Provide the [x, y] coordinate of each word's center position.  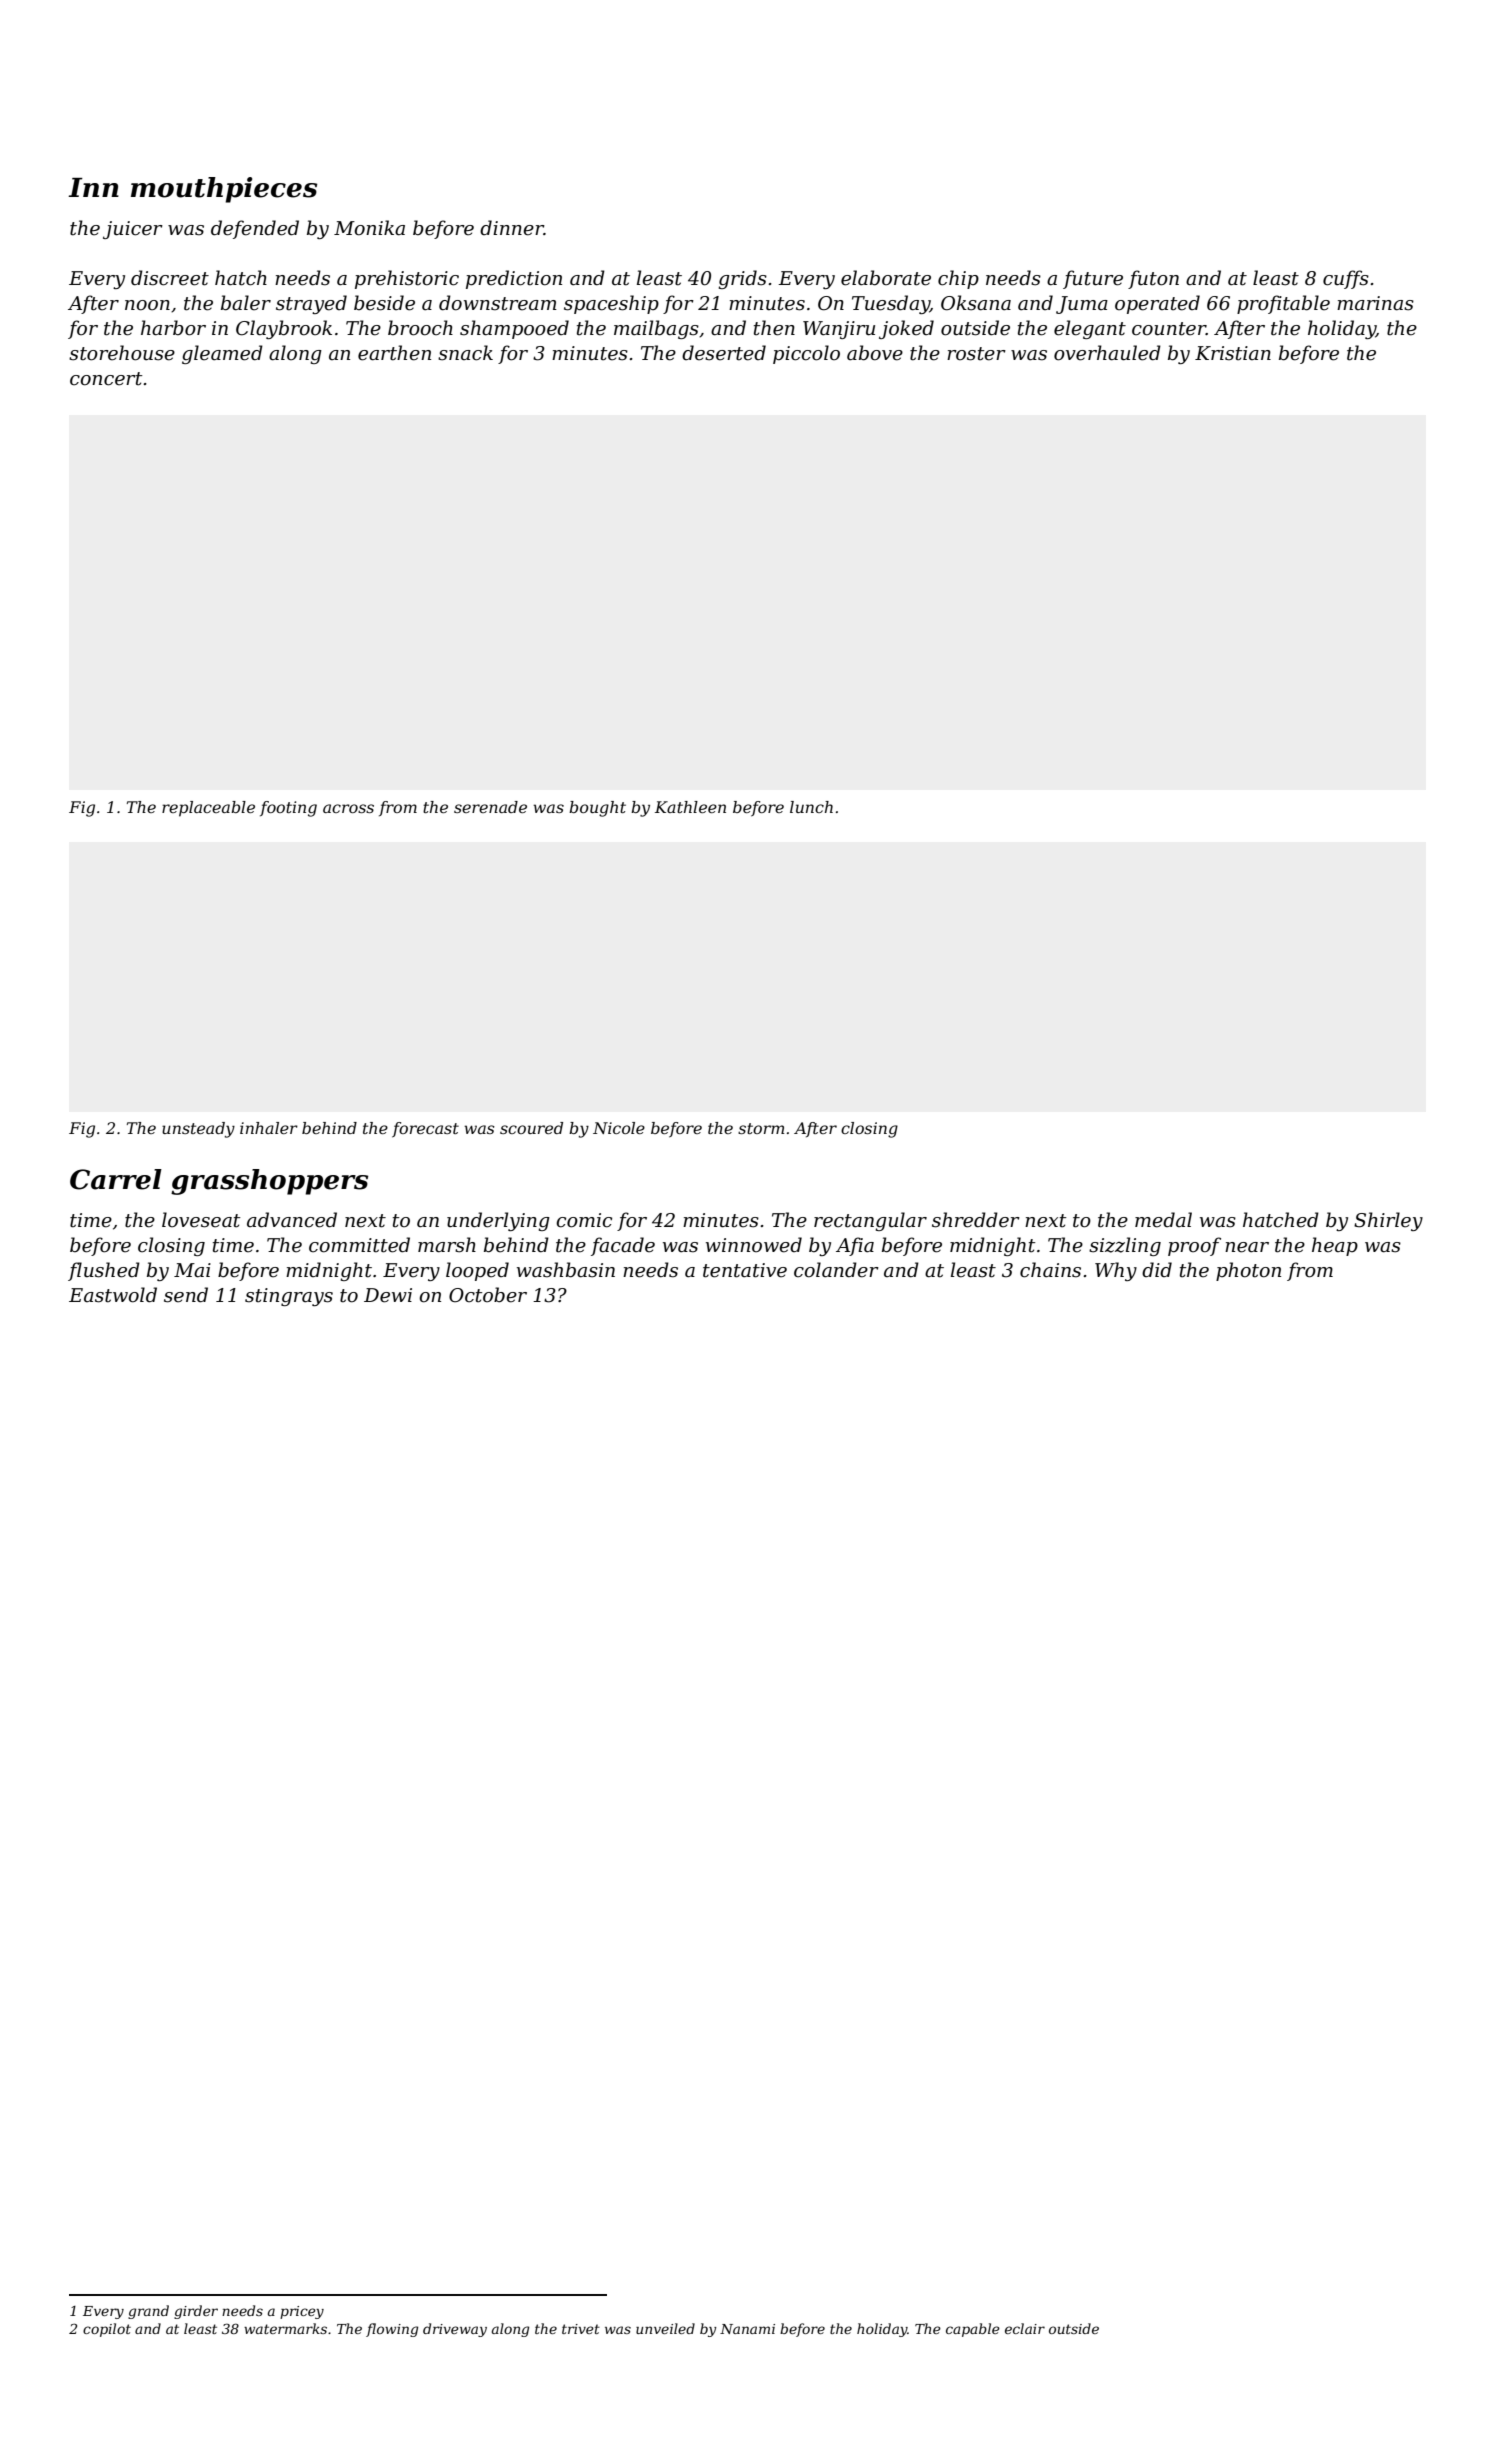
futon [1153, 279]
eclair [1025, 2328]
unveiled [665, 2328]
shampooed [514, 329]
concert [106, 379]
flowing [392, 2330]
